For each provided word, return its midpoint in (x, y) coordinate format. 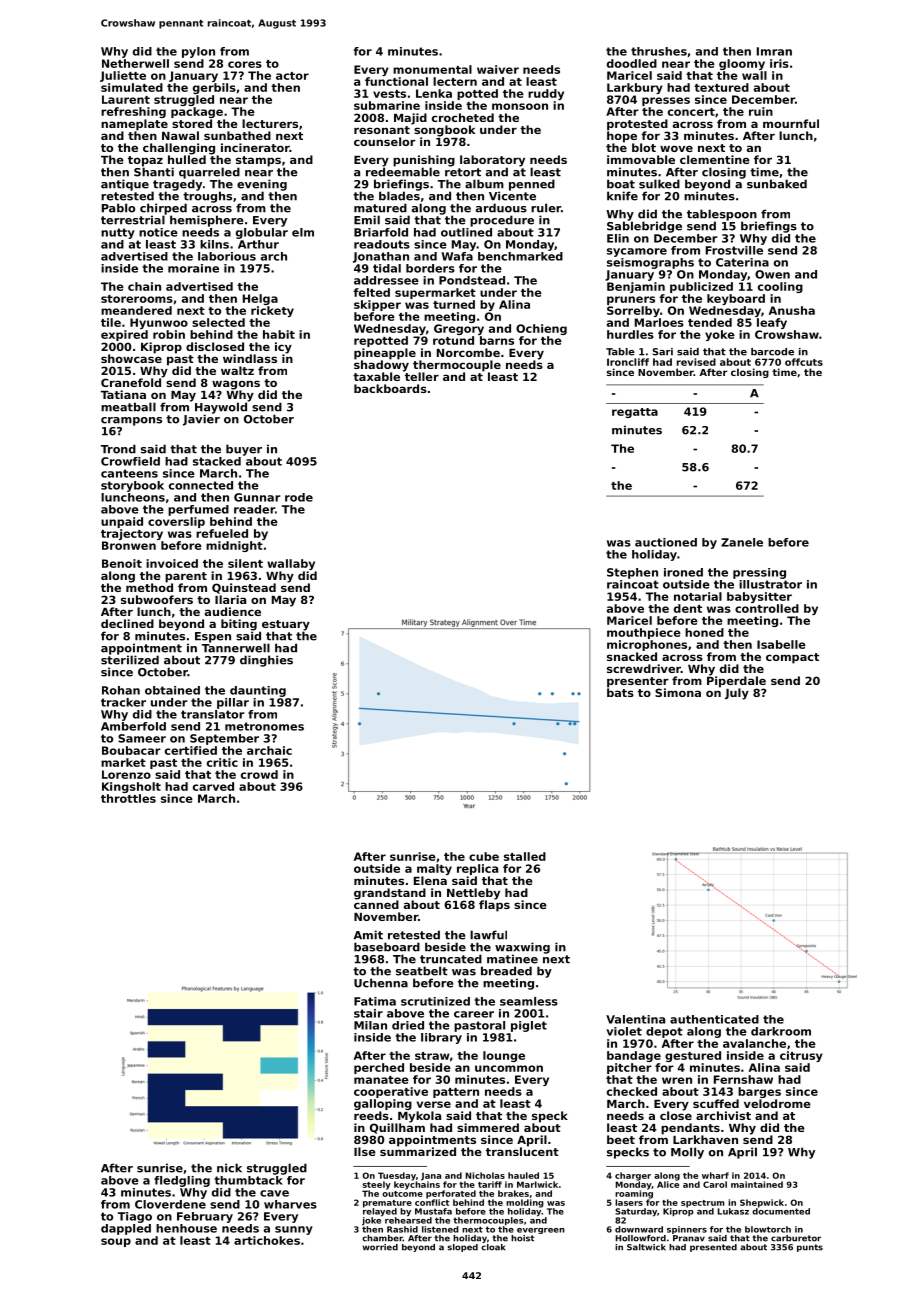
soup (116, 1242)
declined (127, 623)
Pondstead (472, 280)
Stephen (632, 573)
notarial (698, 596)
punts (810, 1248)
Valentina (635, 1019)
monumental (432, 69)
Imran (774, 51)
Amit (368, 935)
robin (169, 334)
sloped (463, 1248)
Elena (430, 880)
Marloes (659, 322)
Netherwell (135, 63)
